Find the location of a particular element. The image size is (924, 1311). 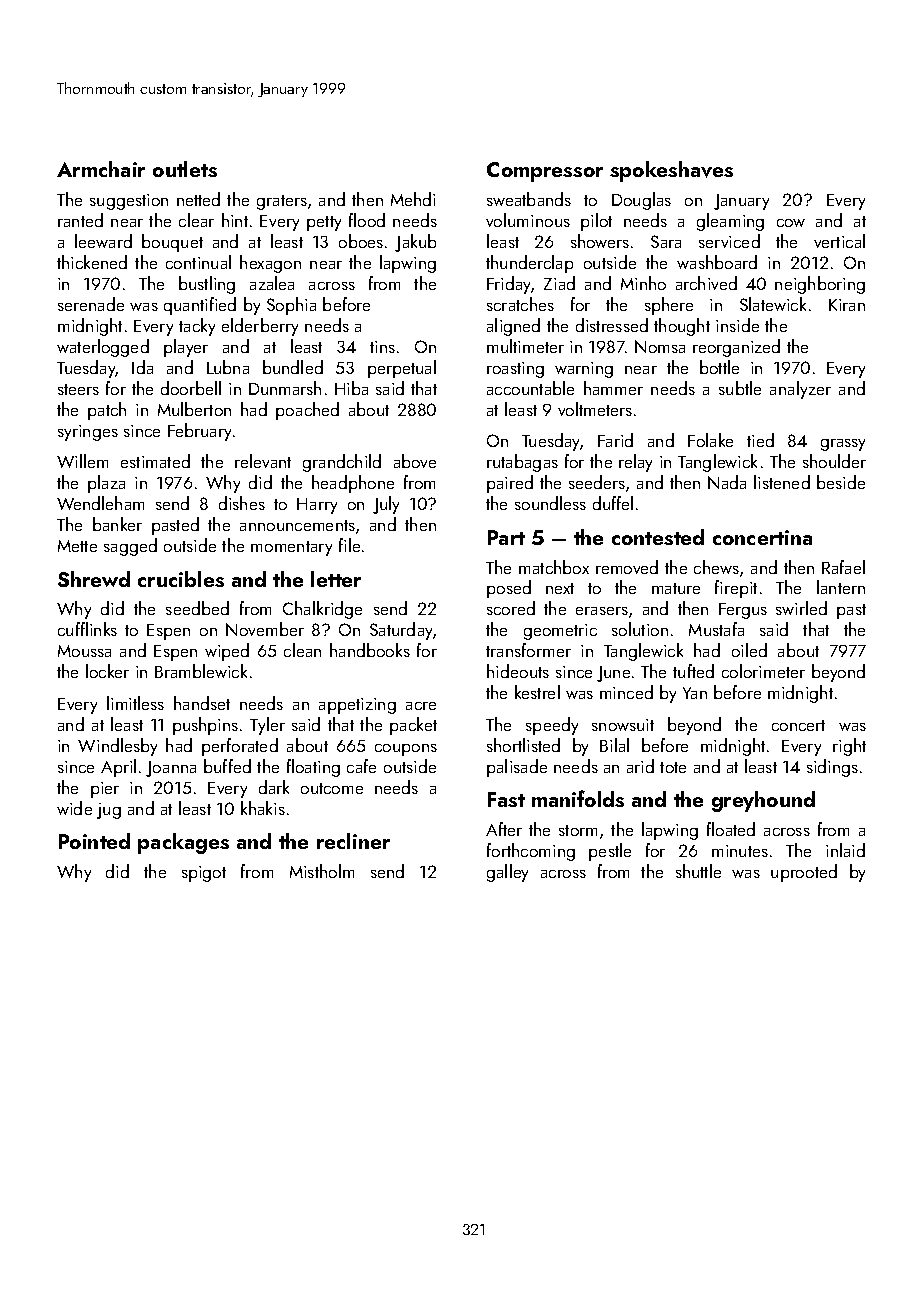

grandchild is located at coordinates (342, 463).
